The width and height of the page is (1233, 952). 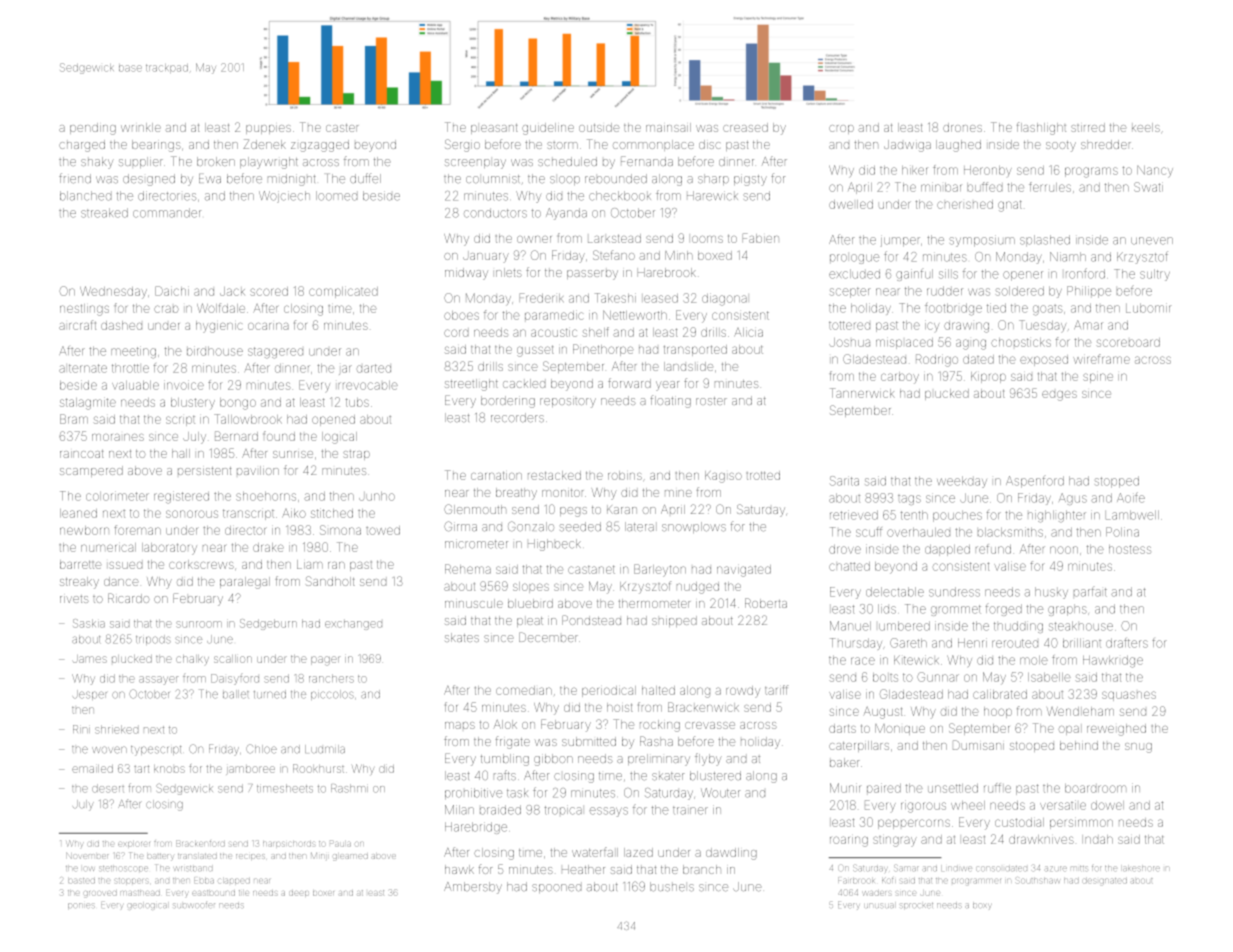 What do you see at coordinates (141, 127) in the page?
I see `wrinkle` at bounding box center [141, 127].
